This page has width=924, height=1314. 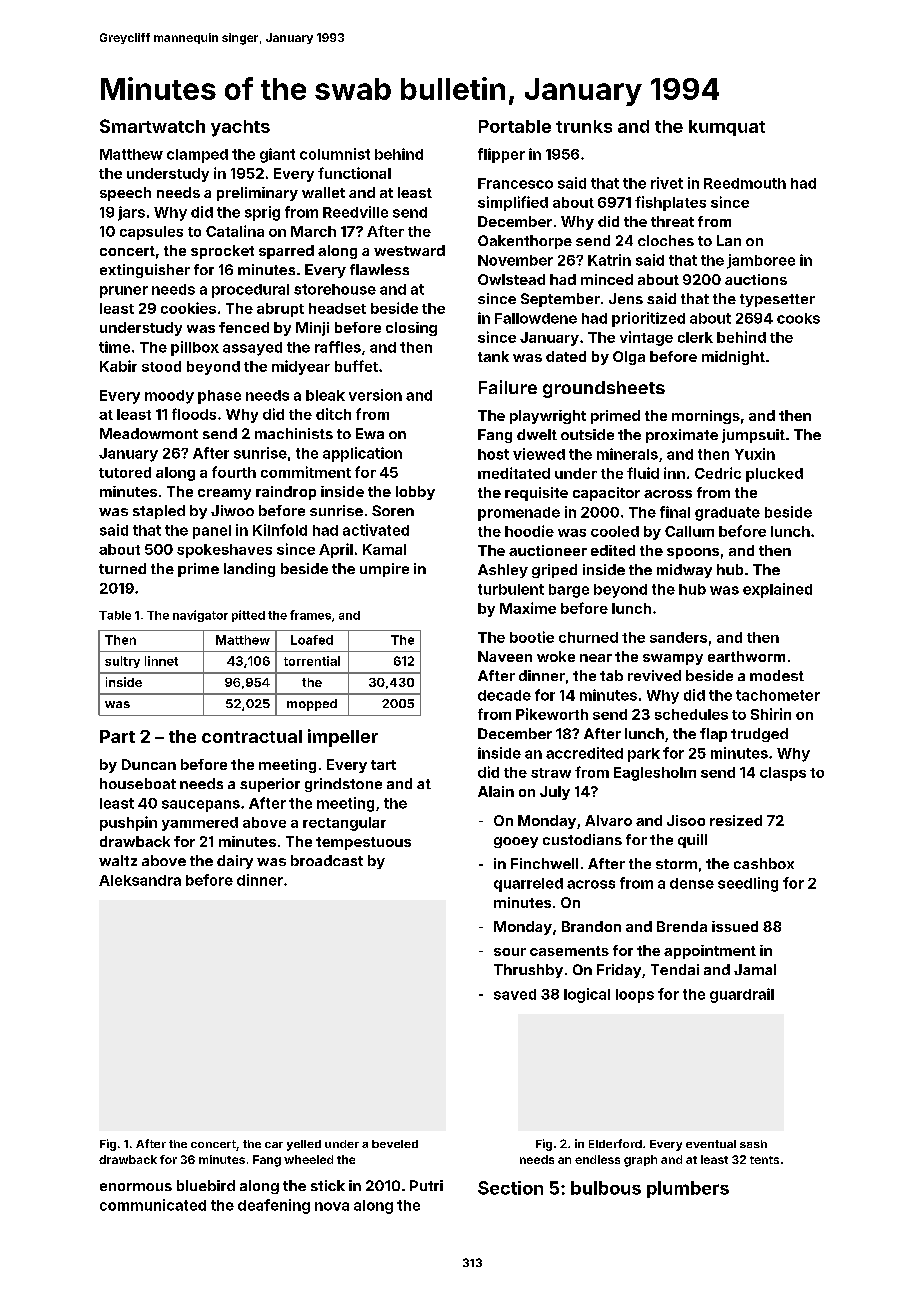 What do you see at coordinates (496, 791) in the page?
I see `Alain` at bounding box center [496, 791].
